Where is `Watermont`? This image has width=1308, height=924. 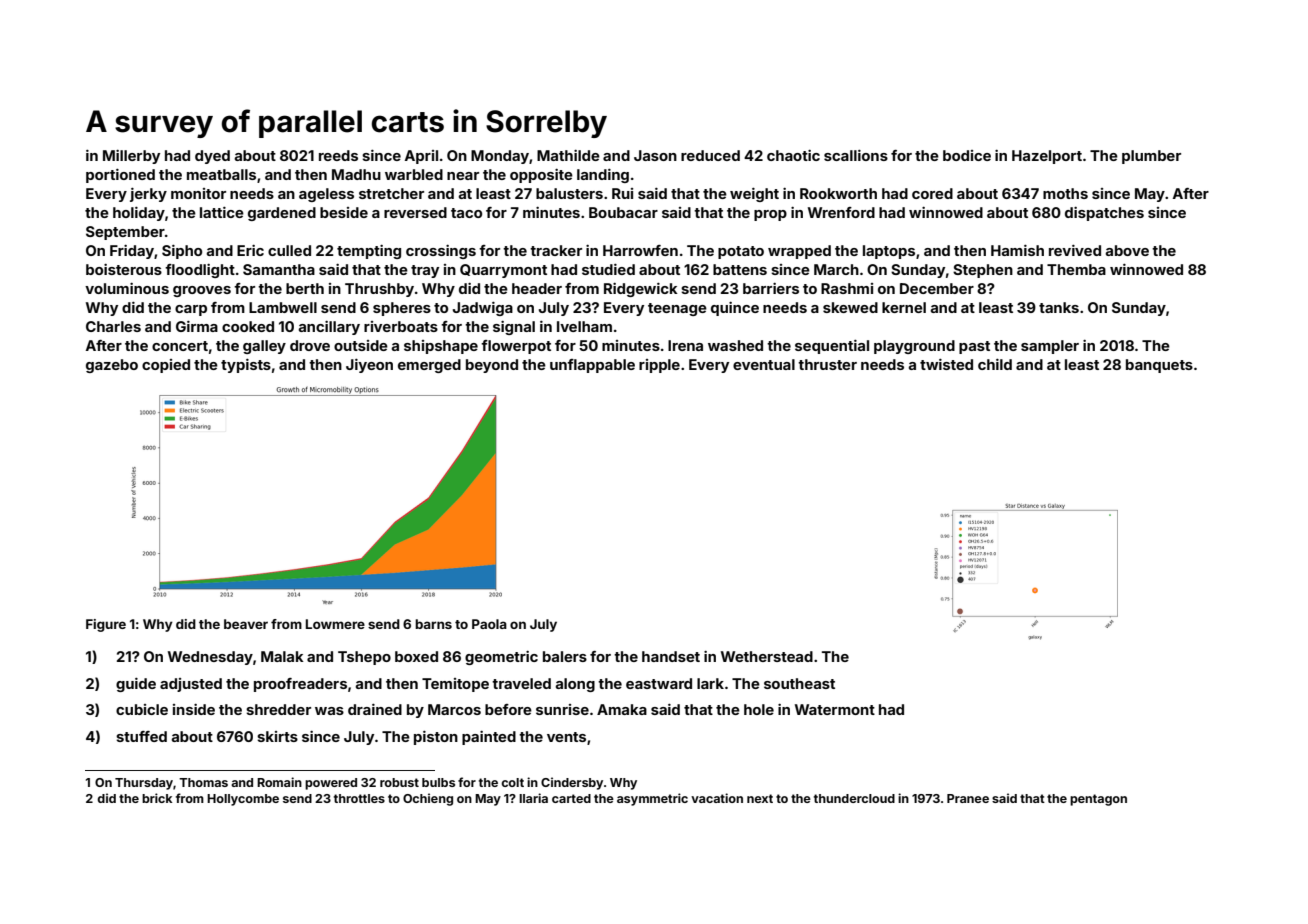
Watermont is located at coordinates (835, 709).
